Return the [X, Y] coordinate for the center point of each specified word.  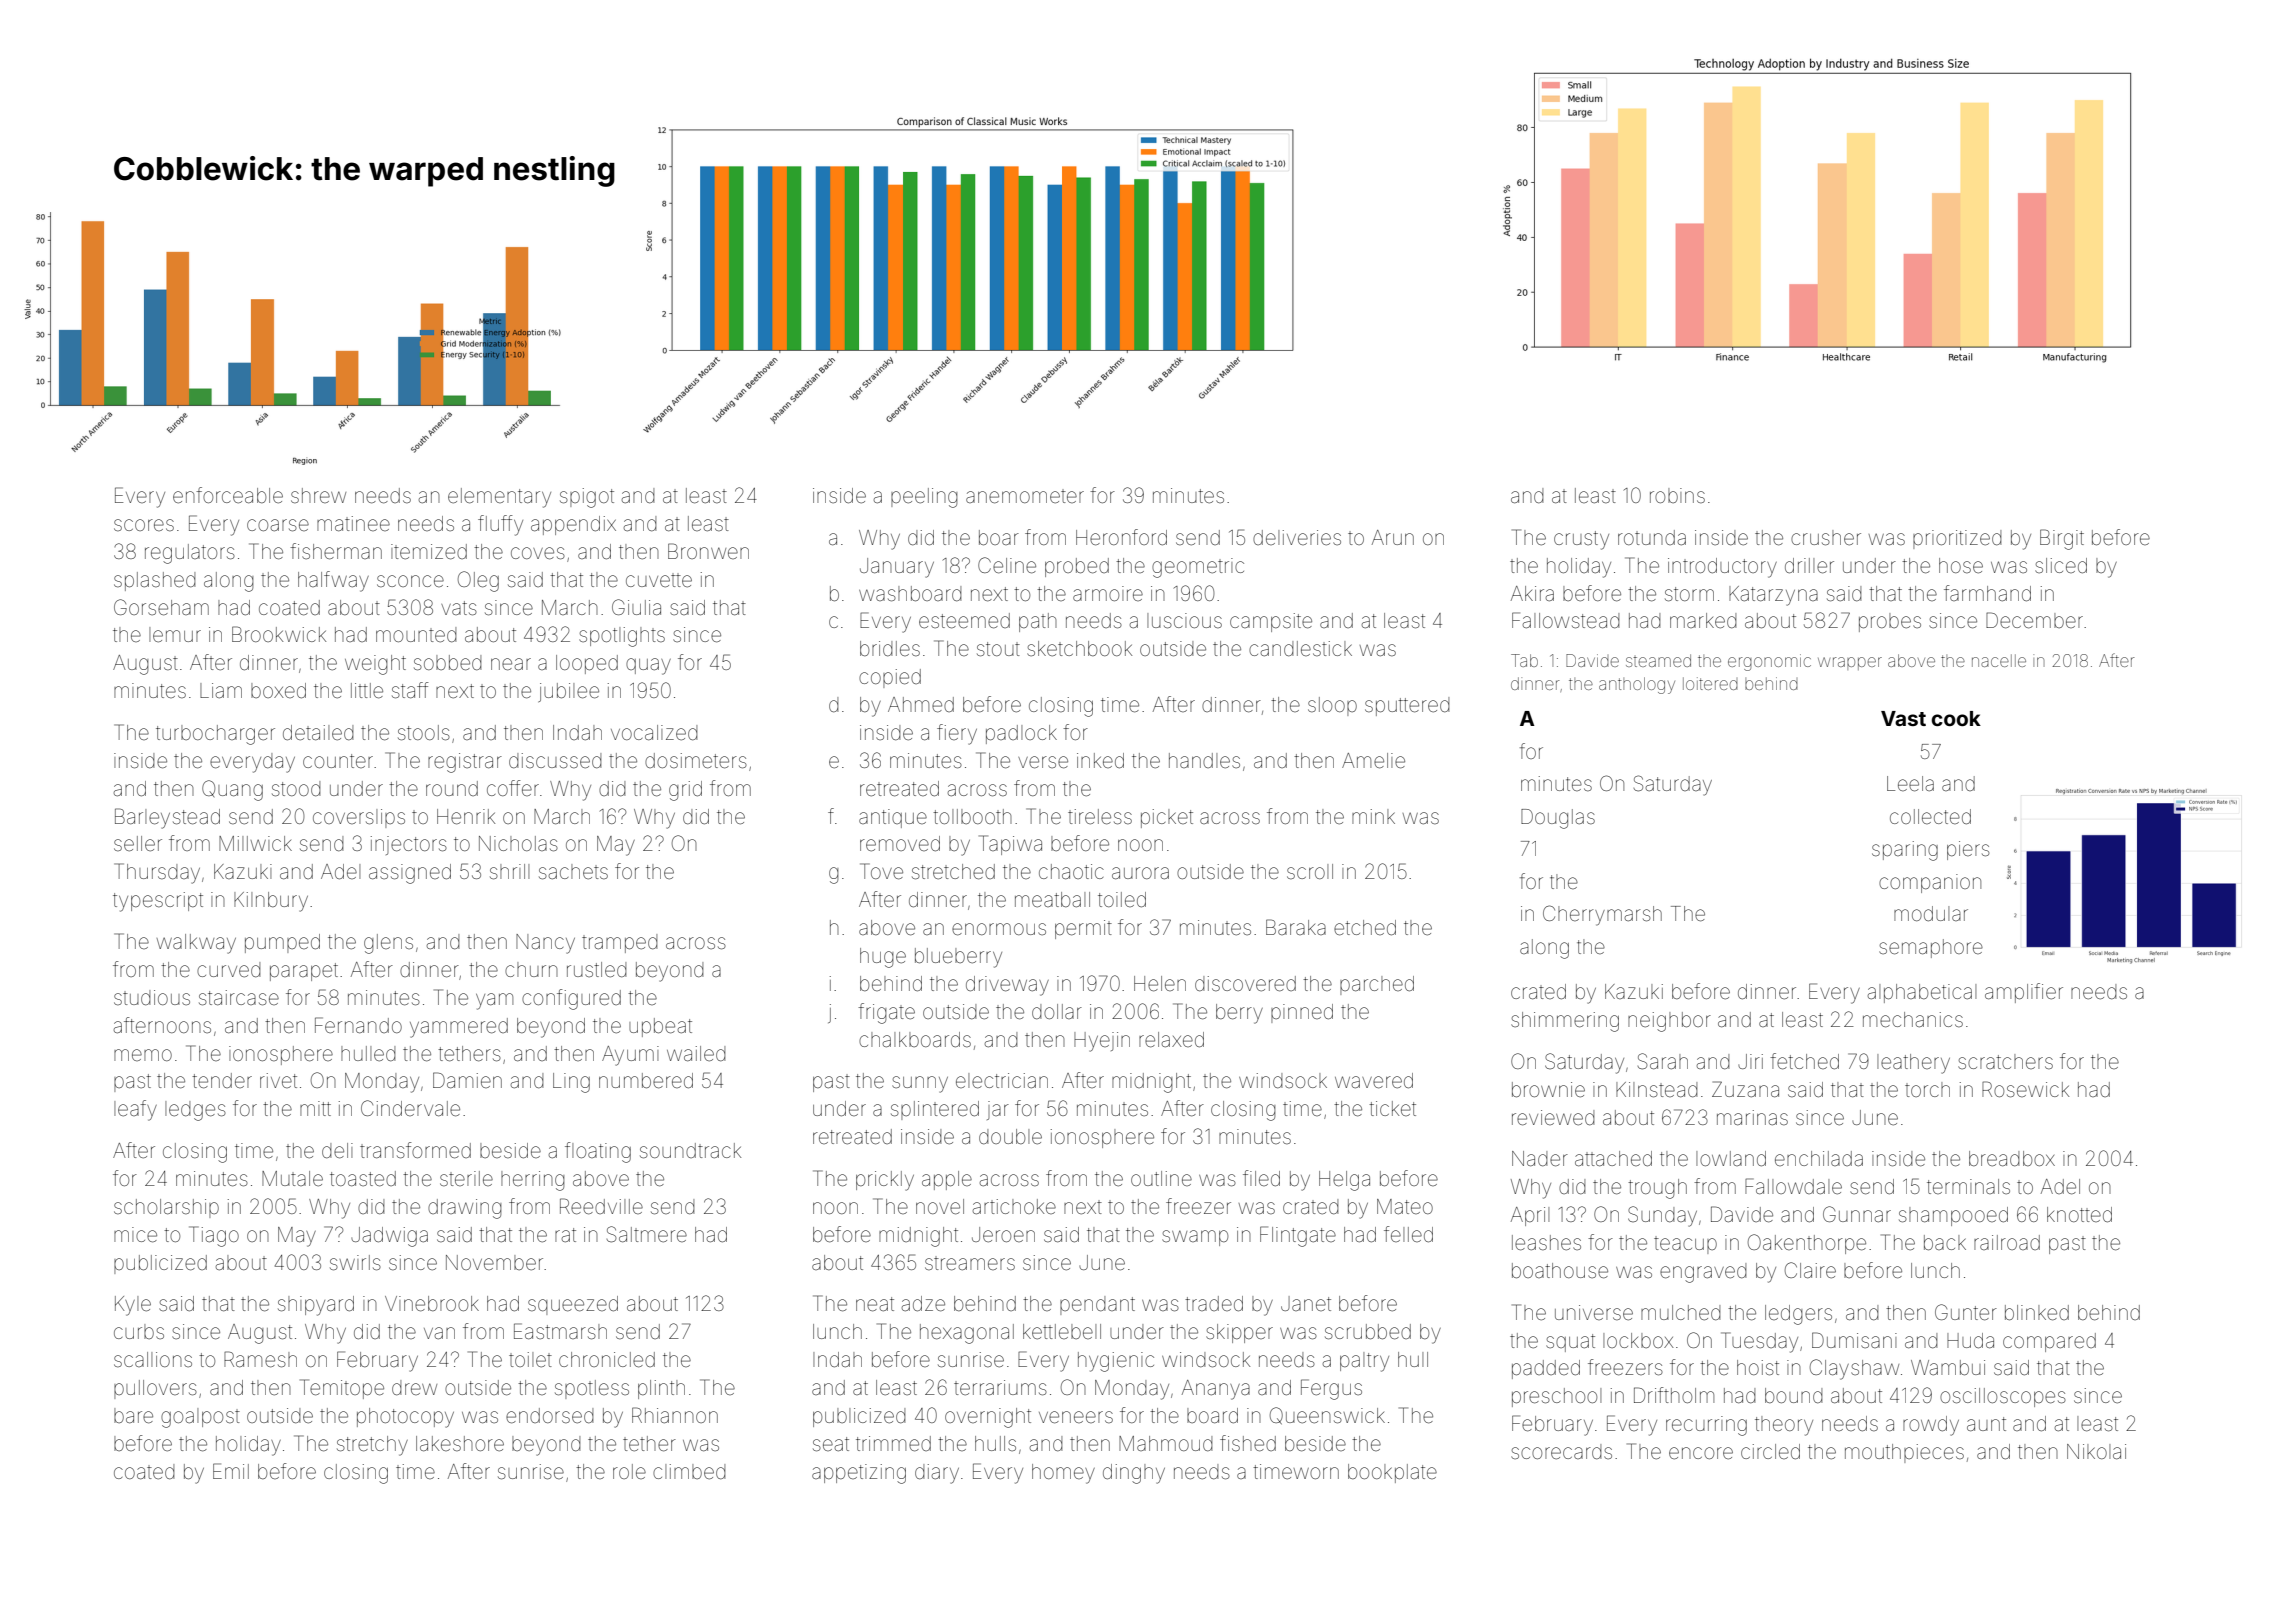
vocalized [654, 732]
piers [1968, 850]
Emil [231, 1471]
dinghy [1134, 1474]
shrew [318, 495]
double [1010, 1136]
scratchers [2005, 1061]
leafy [135, 1110]
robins [1677, 495]
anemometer [1025, 496]
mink [1373, 816]
